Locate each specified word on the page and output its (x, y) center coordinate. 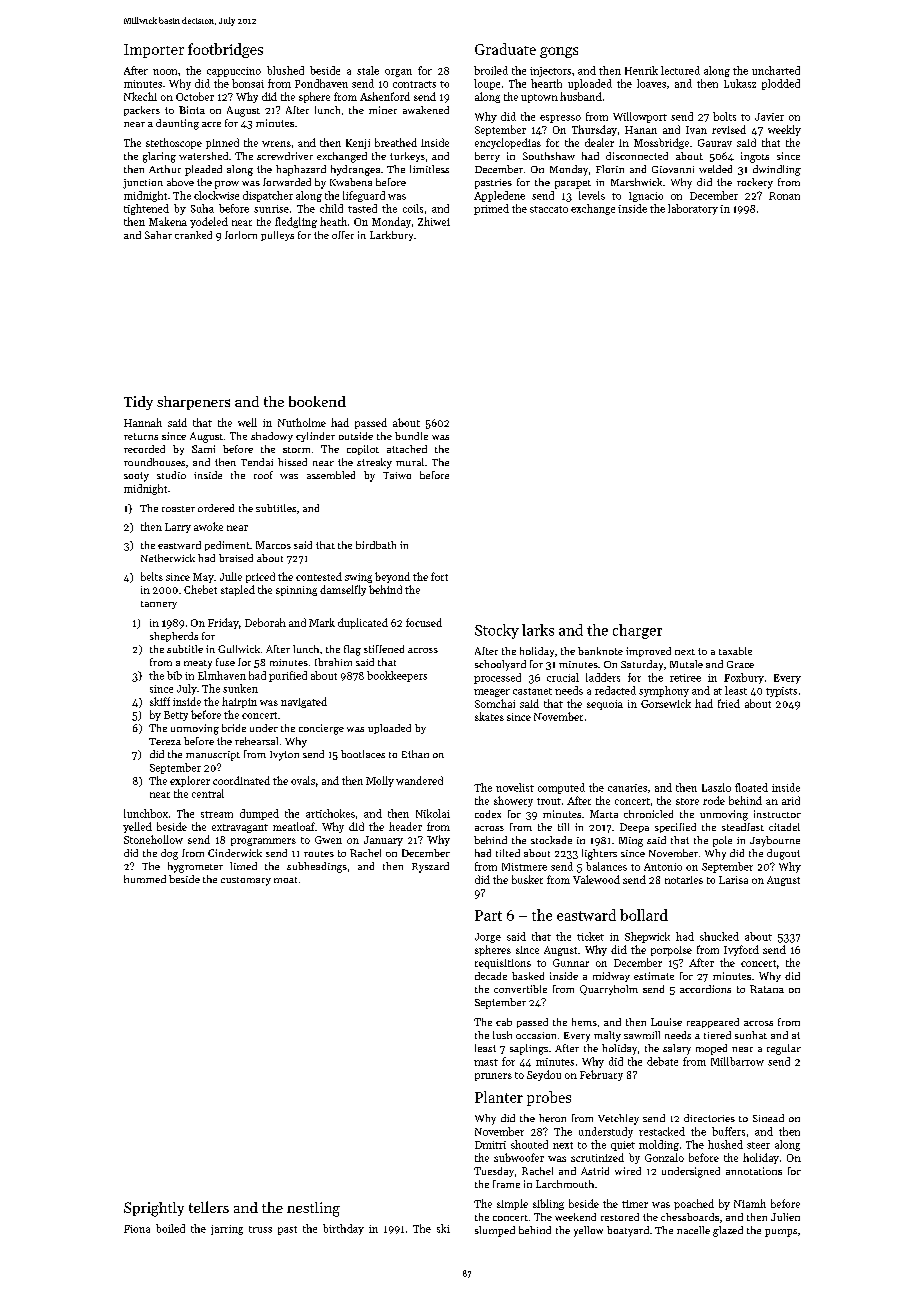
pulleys (277, 236)
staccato (549, 209)
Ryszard (430, 867)
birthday (343, 1229)
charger (637, 631)
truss (260, 1229)
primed (491, 209)
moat (285, 880)
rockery (755, 183)
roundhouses (154, 462)
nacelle (693, 1230)
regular (784, 1049)
